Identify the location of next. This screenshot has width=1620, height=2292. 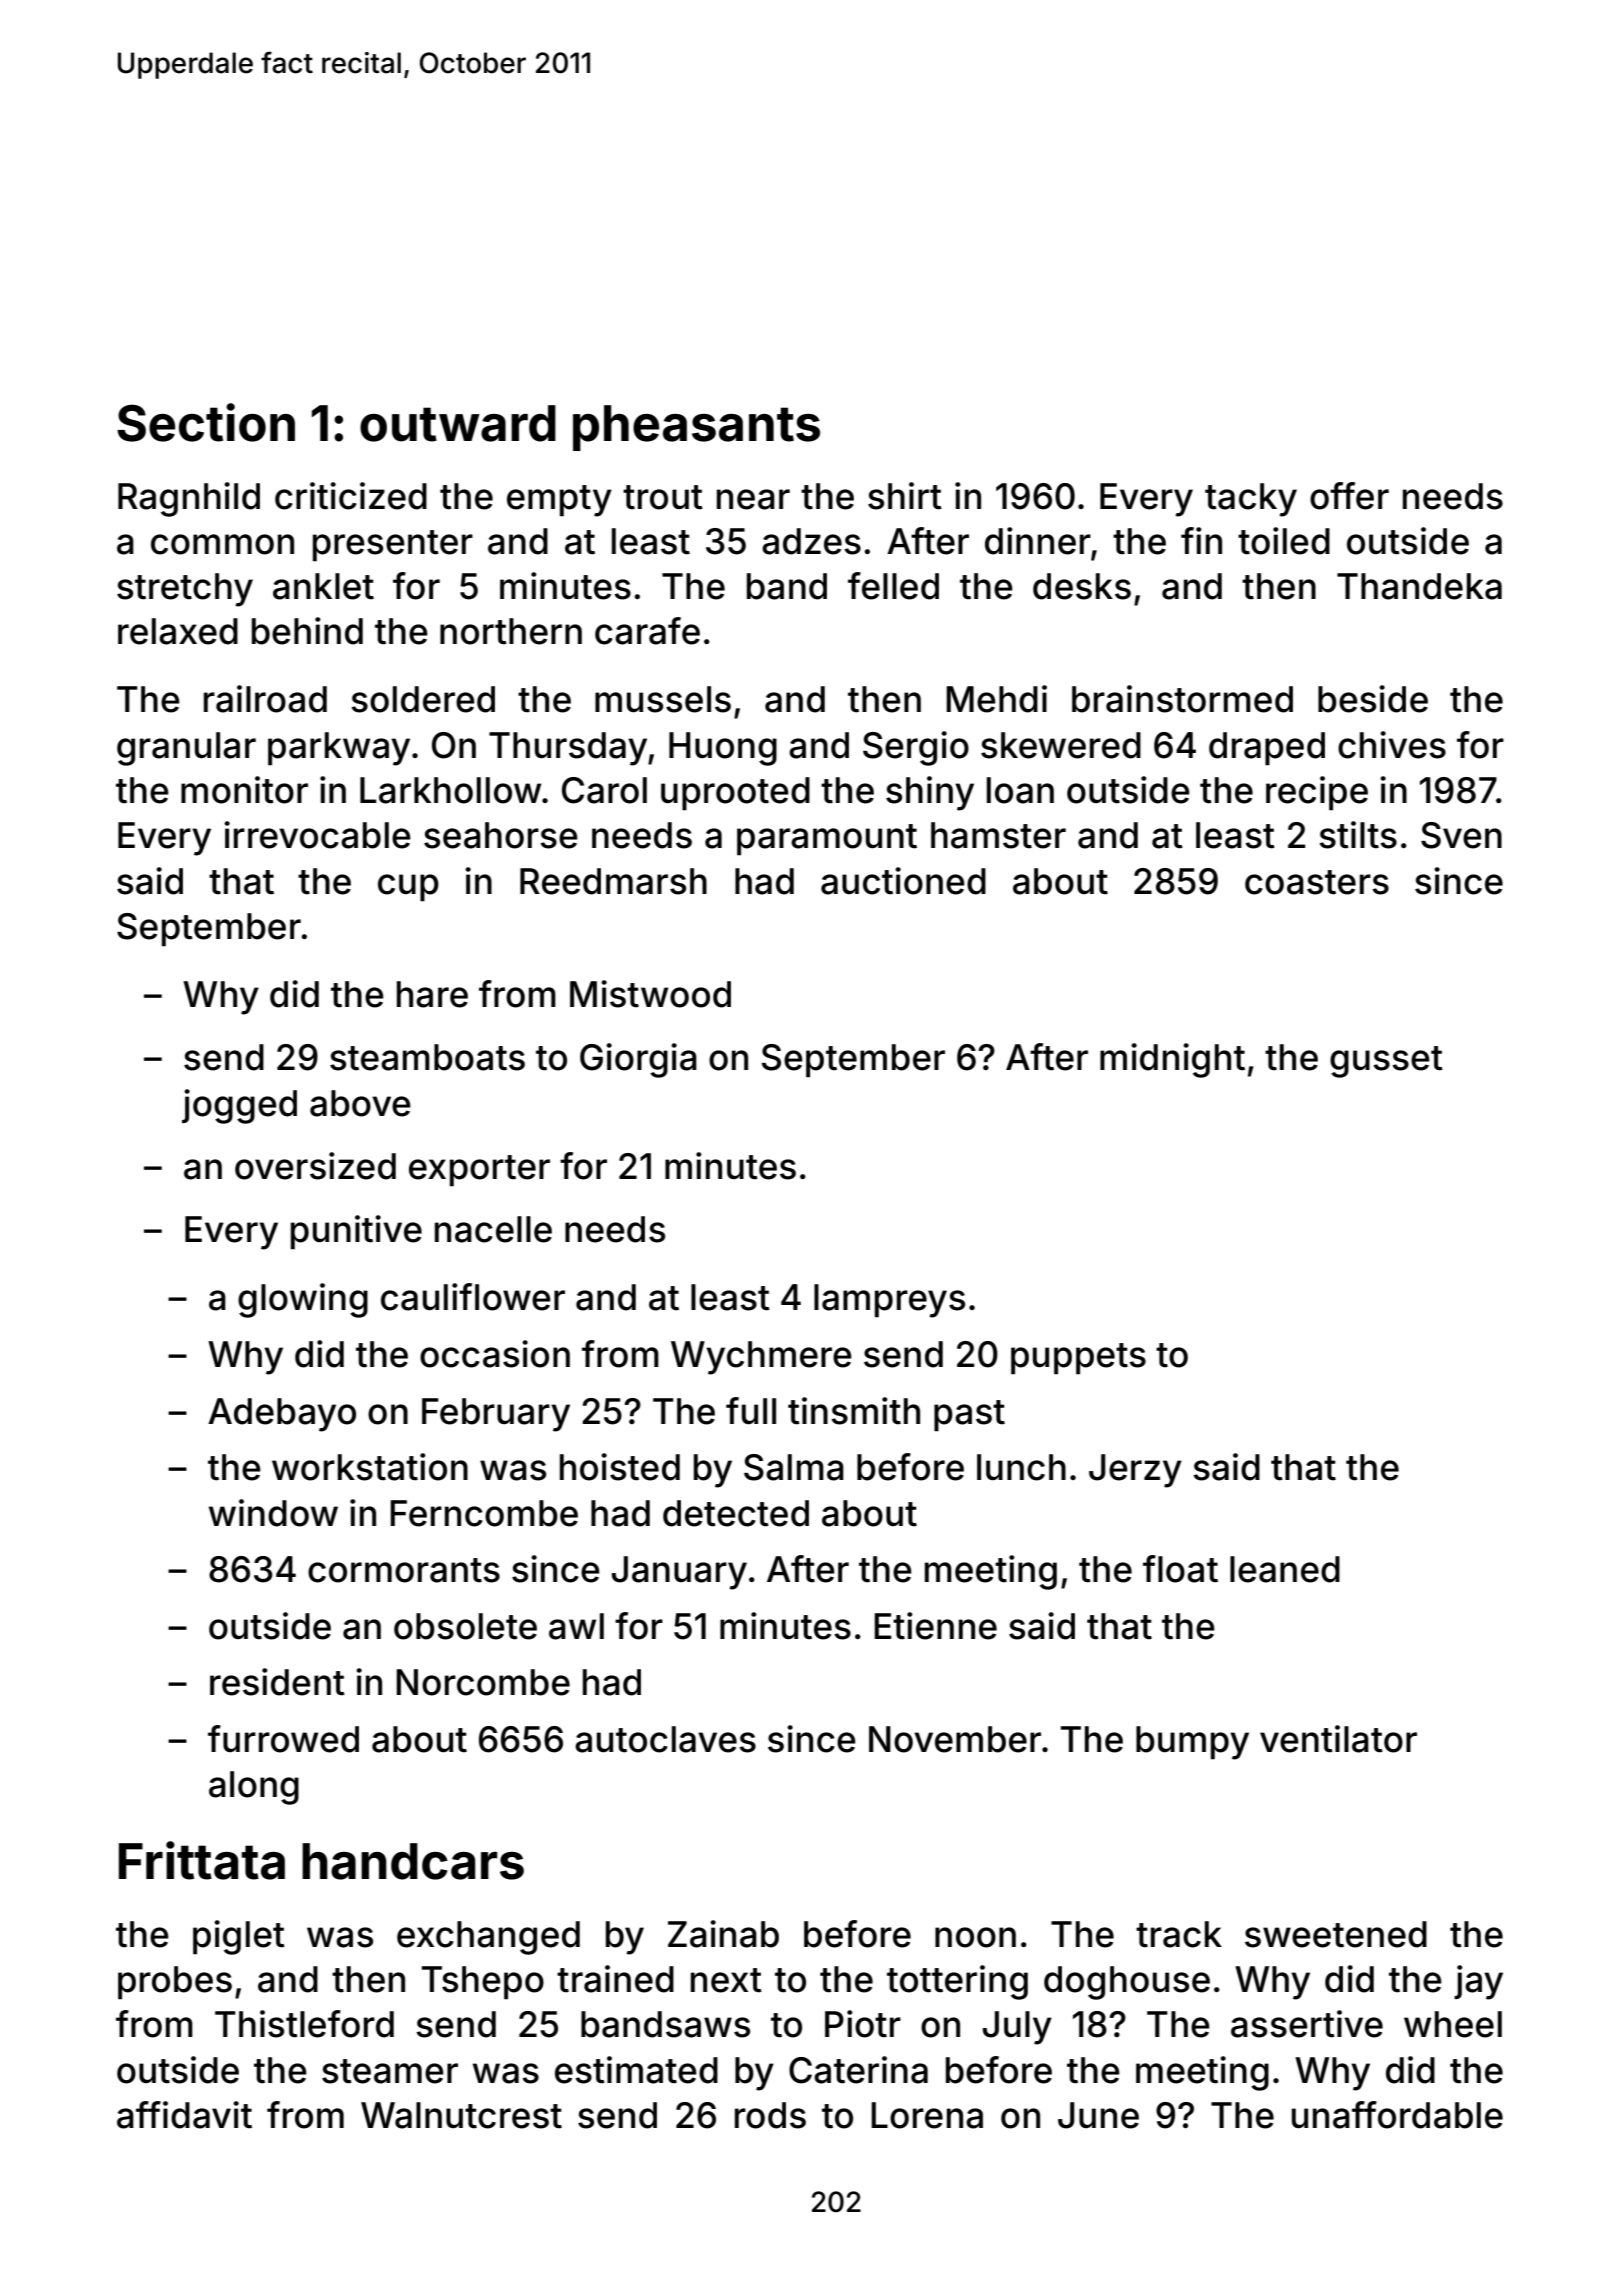
(726, 1980).
